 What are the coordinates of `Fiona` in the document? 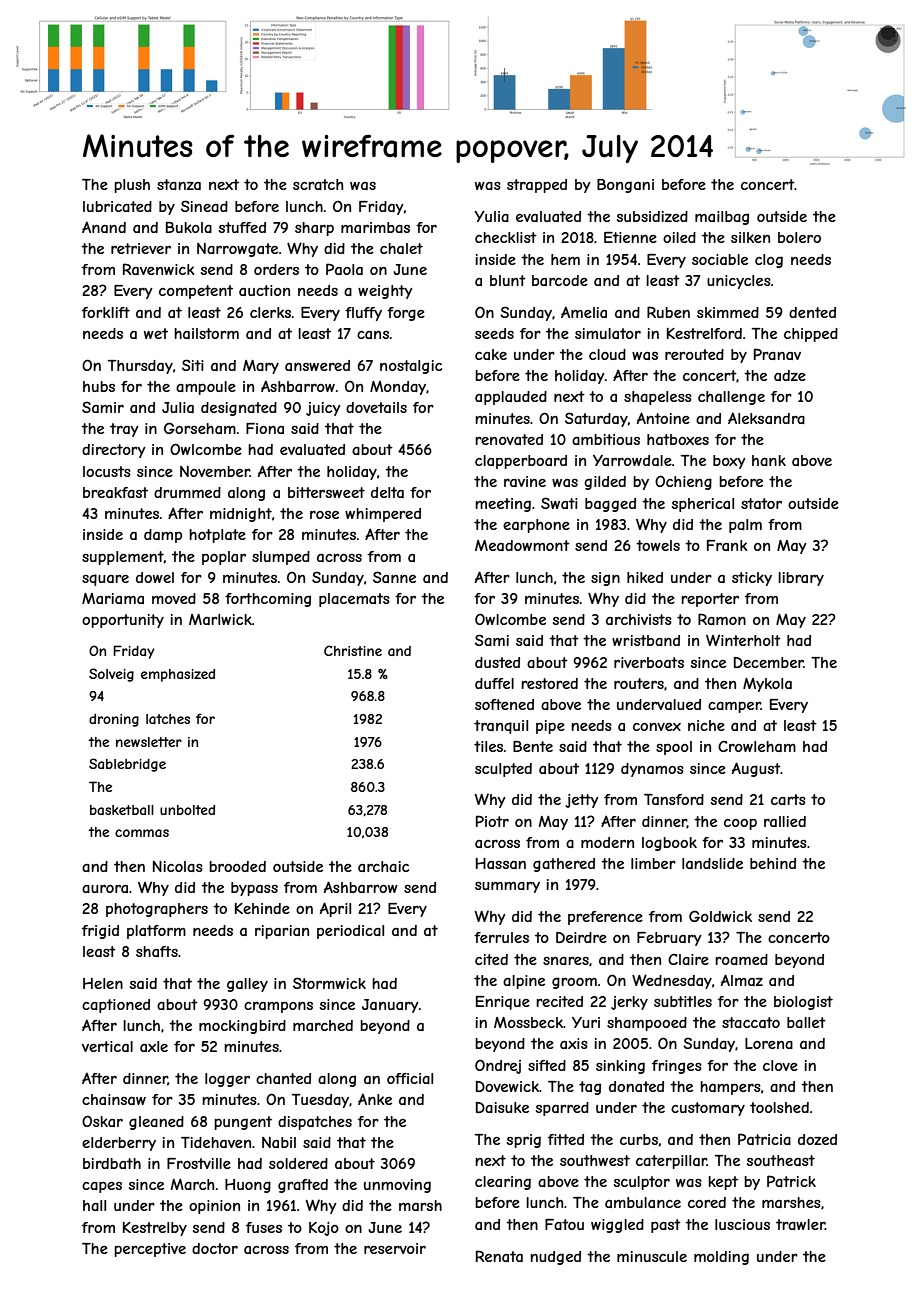 It's located at (265, 428).
